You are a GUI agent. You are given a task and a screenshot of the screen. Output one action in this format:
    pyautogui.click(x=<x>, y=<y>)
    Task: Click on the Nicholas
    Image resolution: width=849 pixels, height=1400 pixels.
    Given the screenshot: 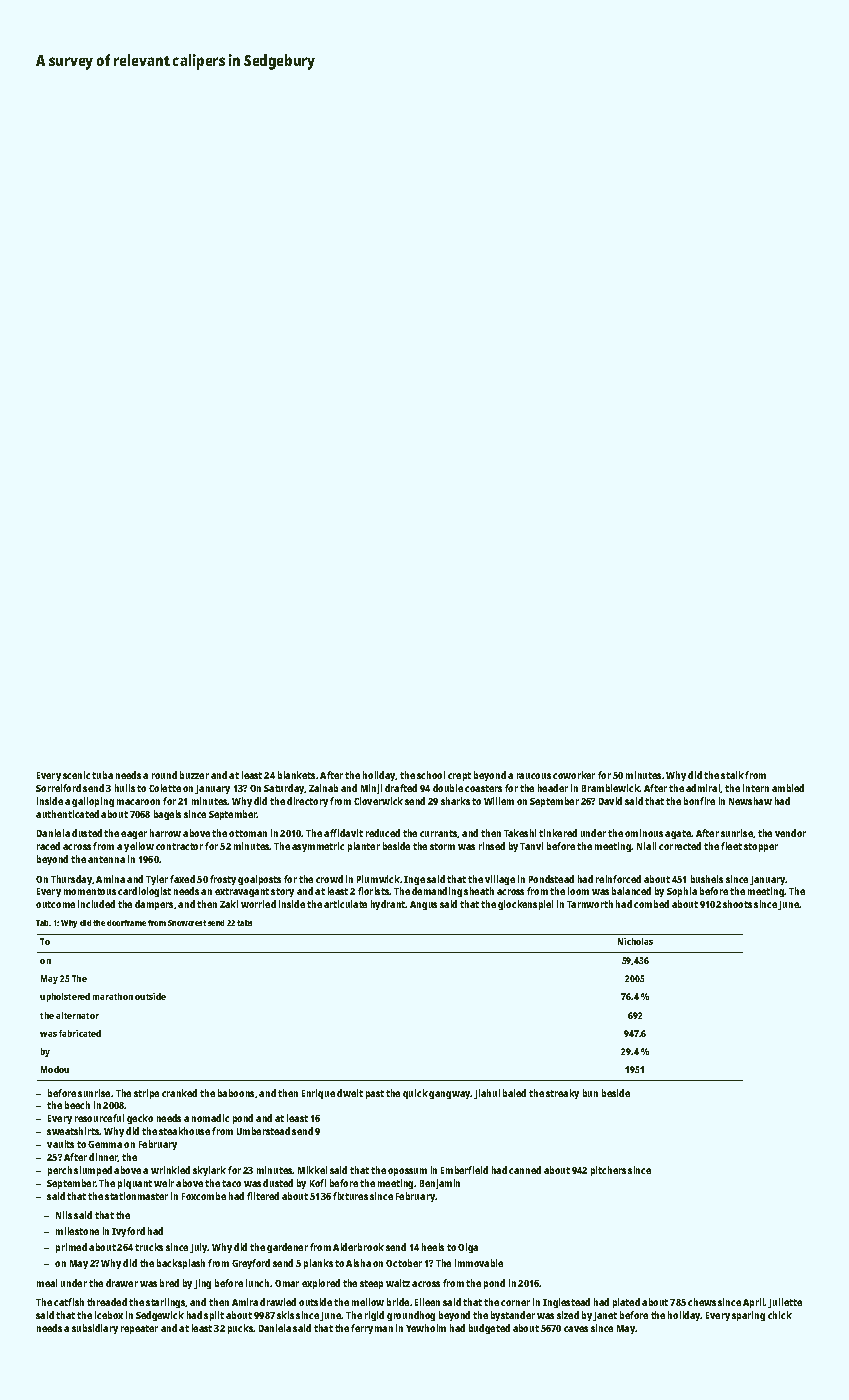 What is the action you would take?
    pyautogui.click(x=635, y=941)
